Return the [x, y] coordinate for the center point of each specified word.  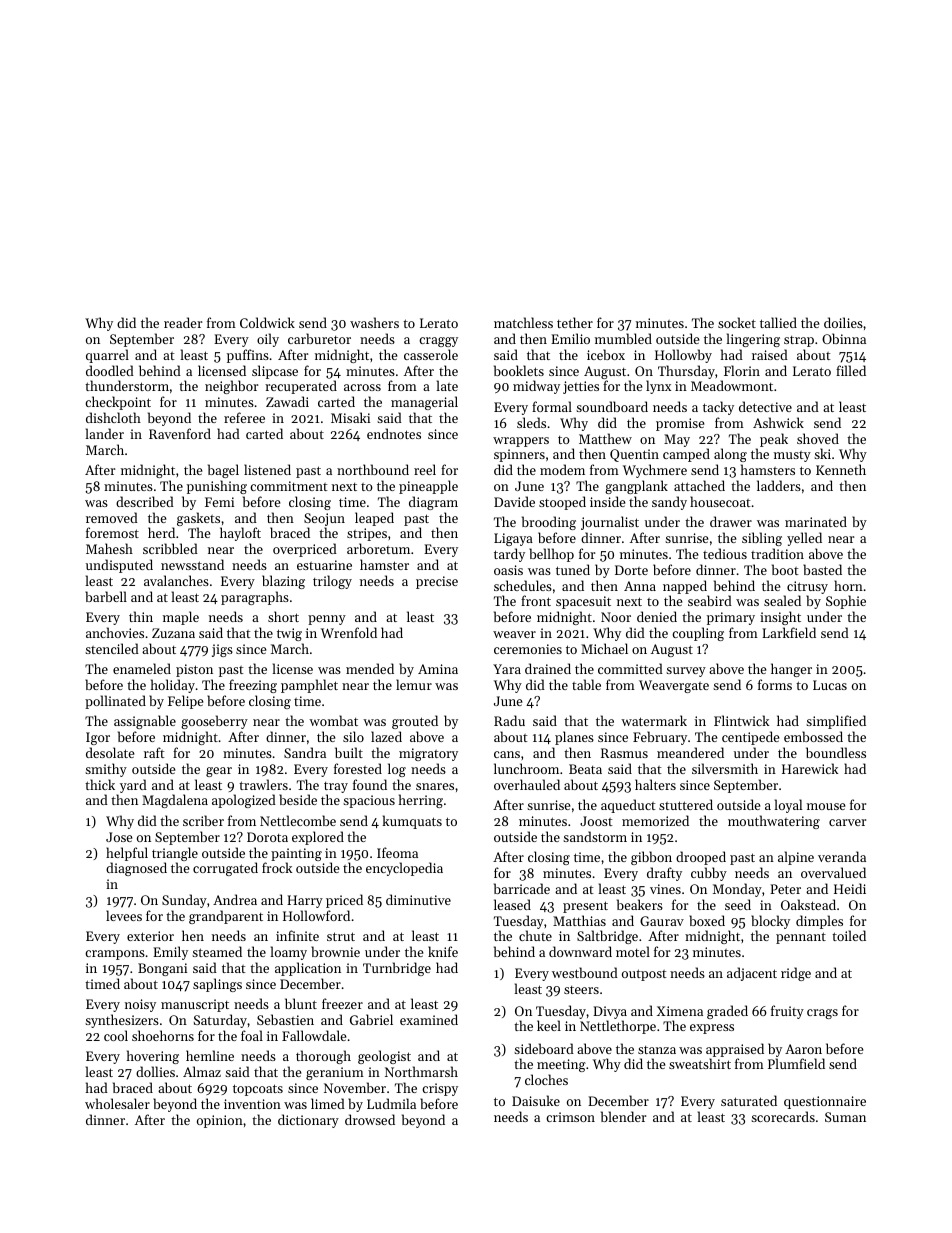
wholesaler [117, 1103]
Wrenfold [349, 632]
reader [183, 322]
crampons [115, 955]
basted [822, 569]
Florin [742, 370]
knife [443, 951]
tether [575, 322]
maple [181, 618]
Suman [845, 1117]
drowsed [370, 1119]
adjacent [752, 974]
